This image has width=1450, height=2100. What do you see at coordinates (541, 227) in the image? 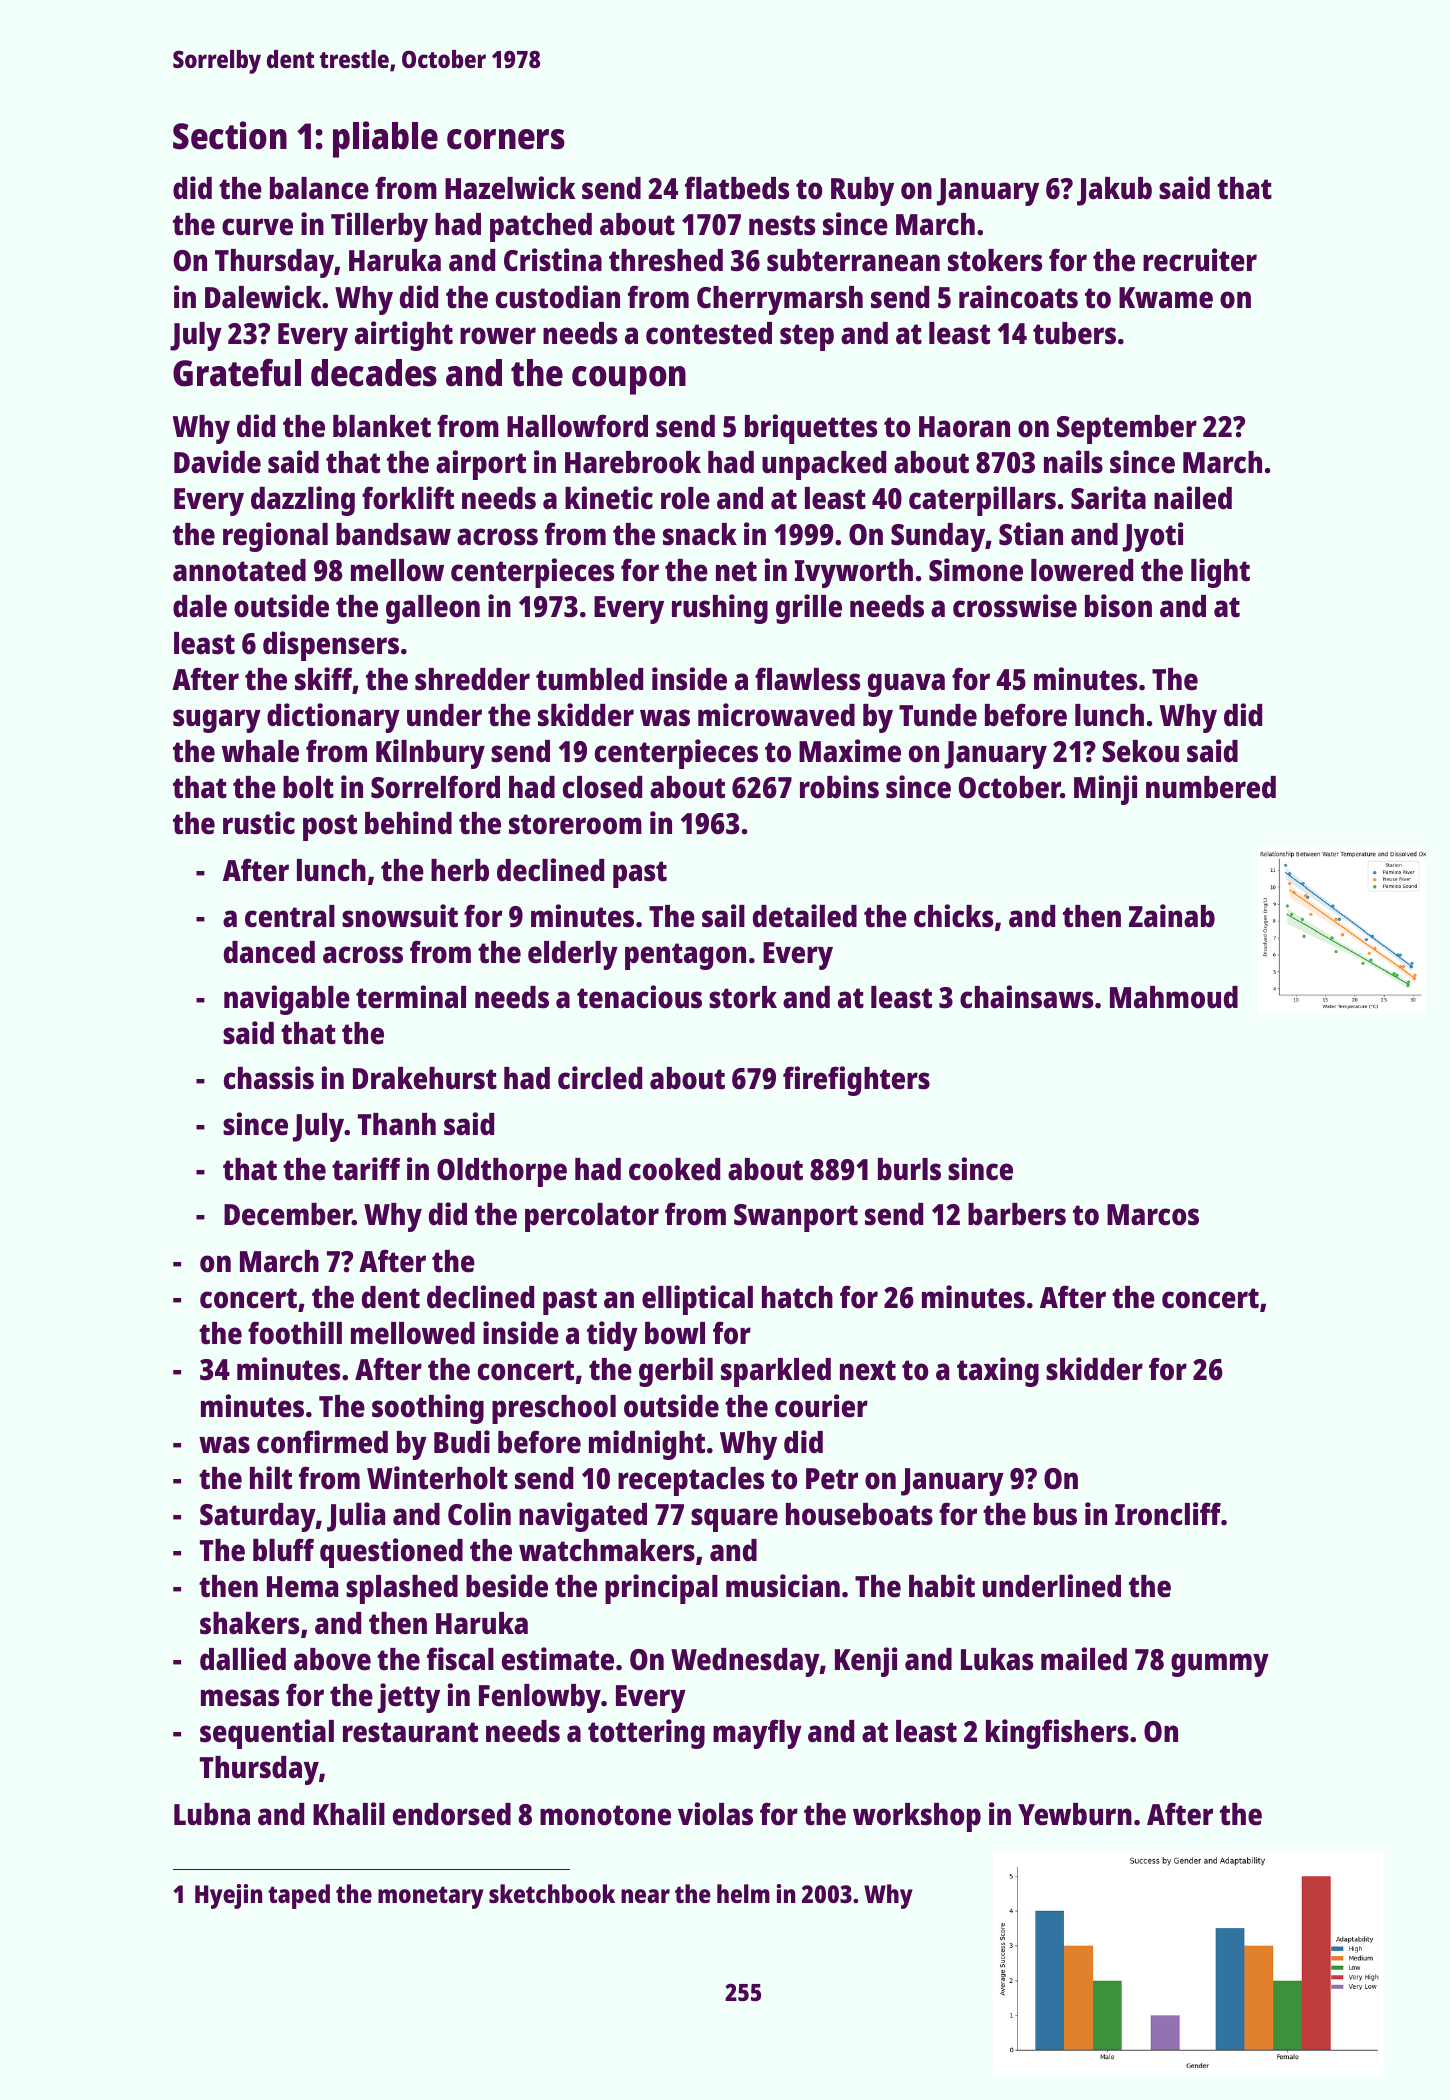
I see `patched` at bounding box center [541, 227].
